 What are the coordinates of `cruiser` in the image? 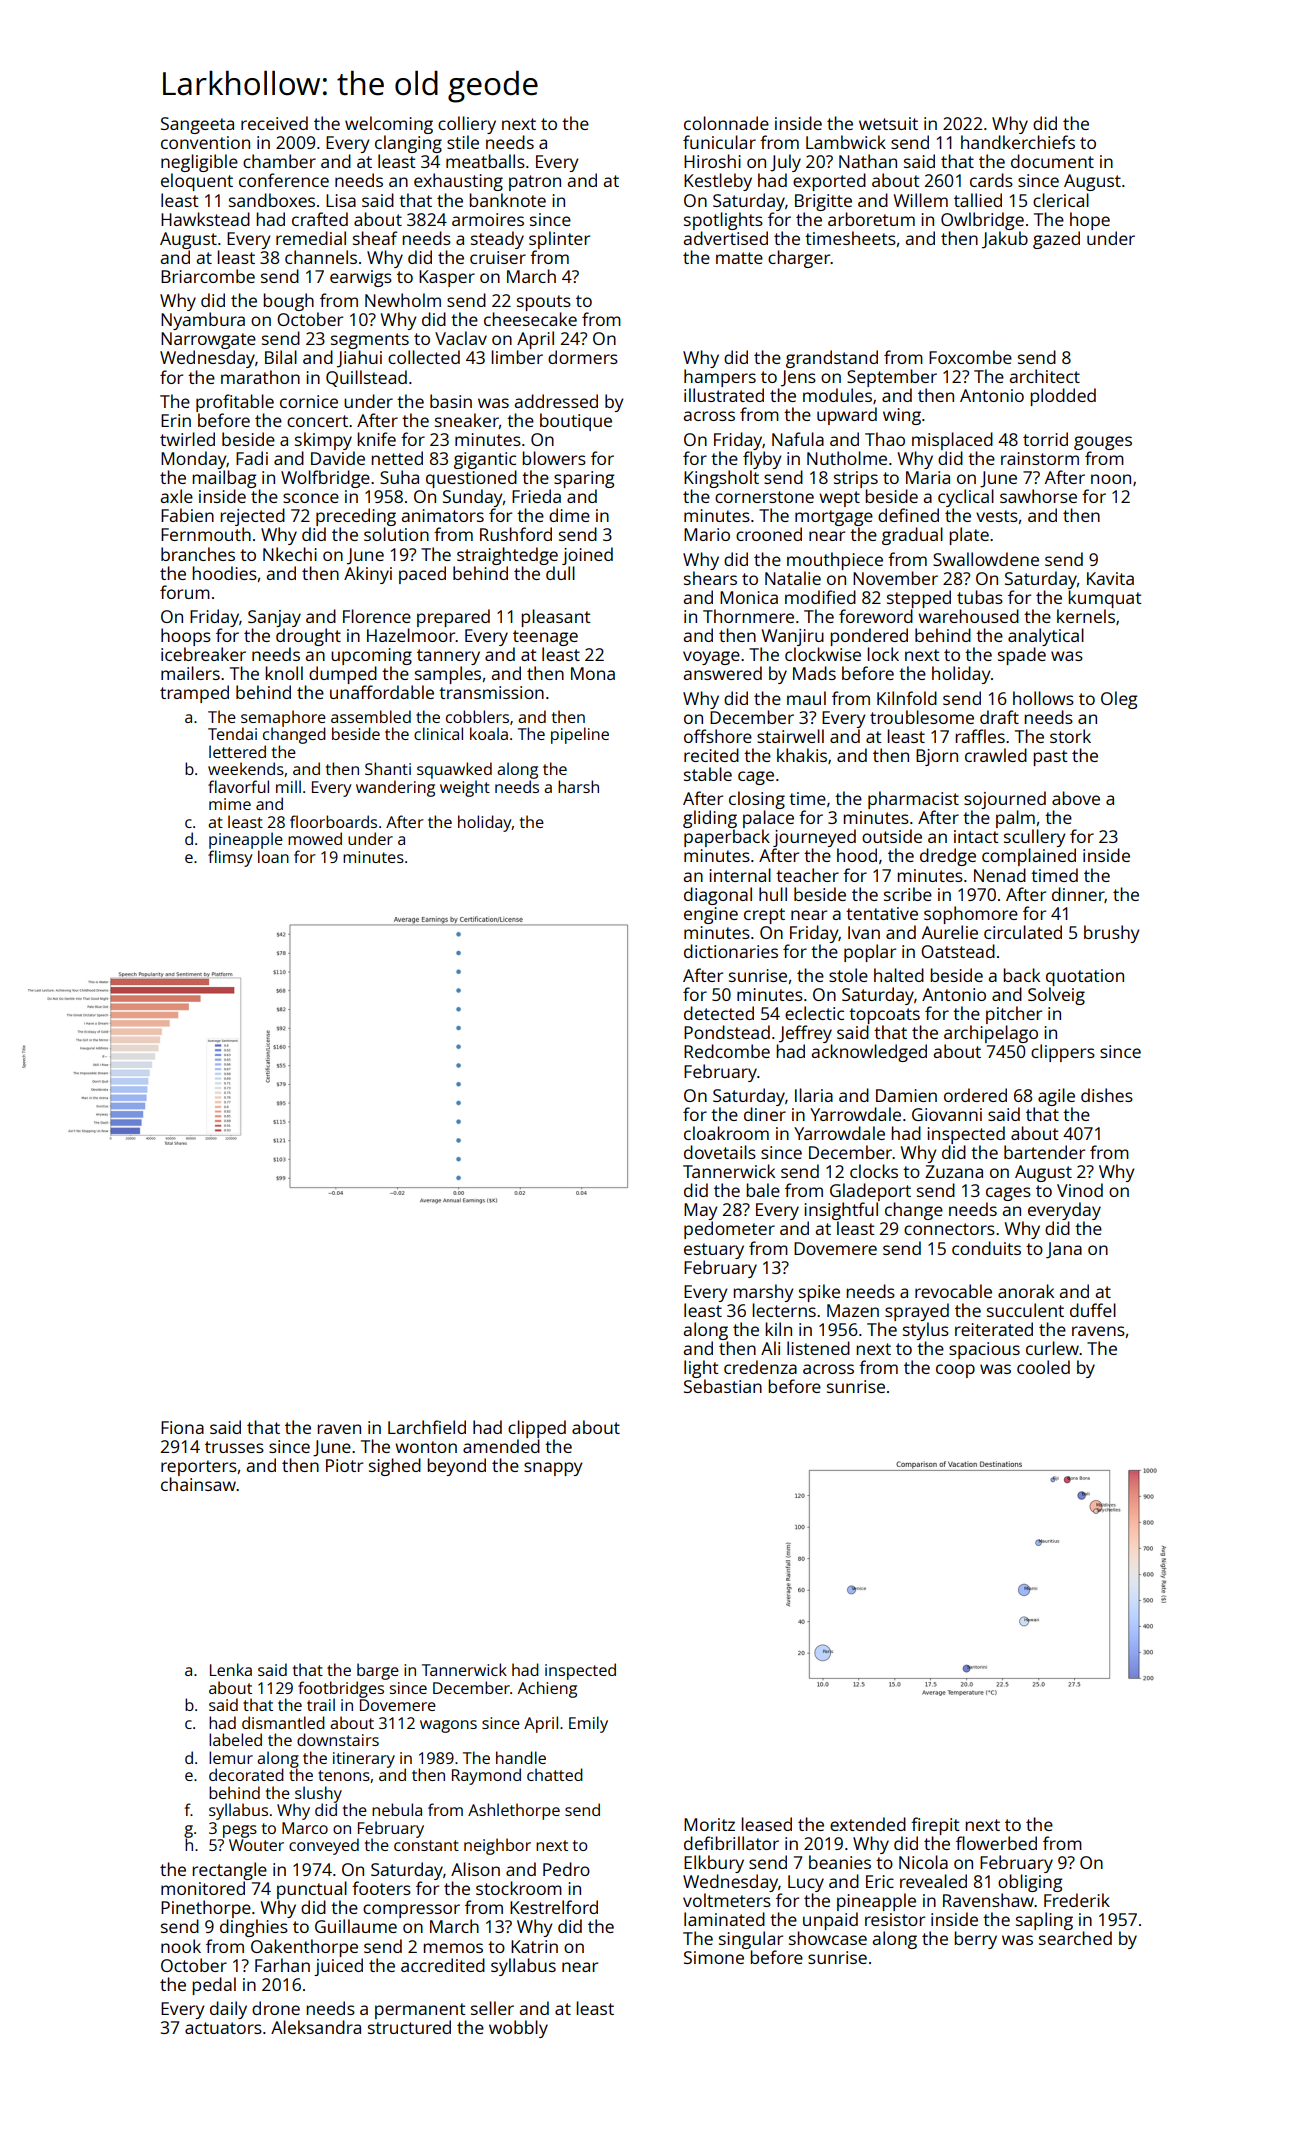 It's located at (498, 257).
